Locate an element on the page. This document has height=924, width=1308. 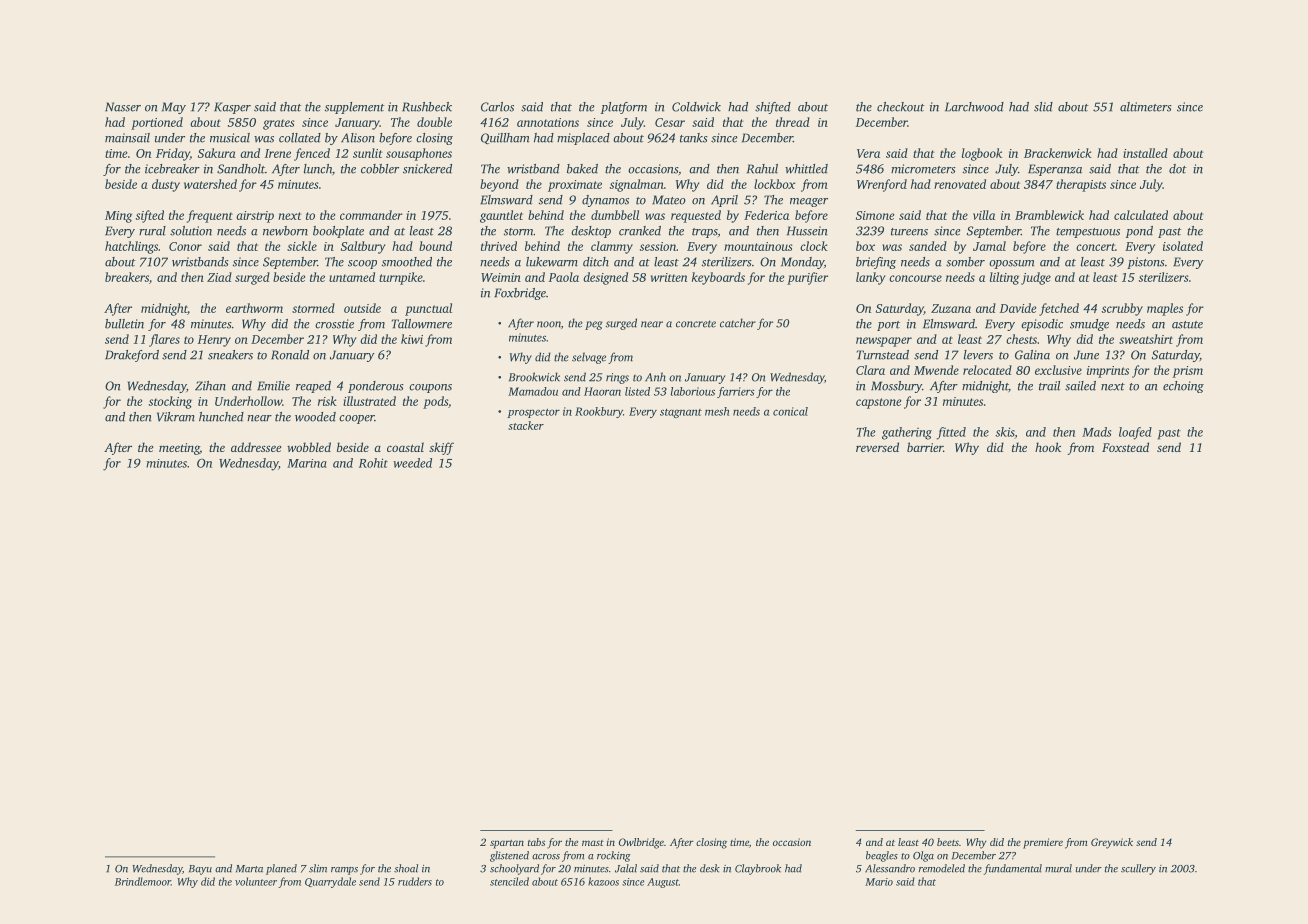
sailed is located at coordinates (1080, 386).
